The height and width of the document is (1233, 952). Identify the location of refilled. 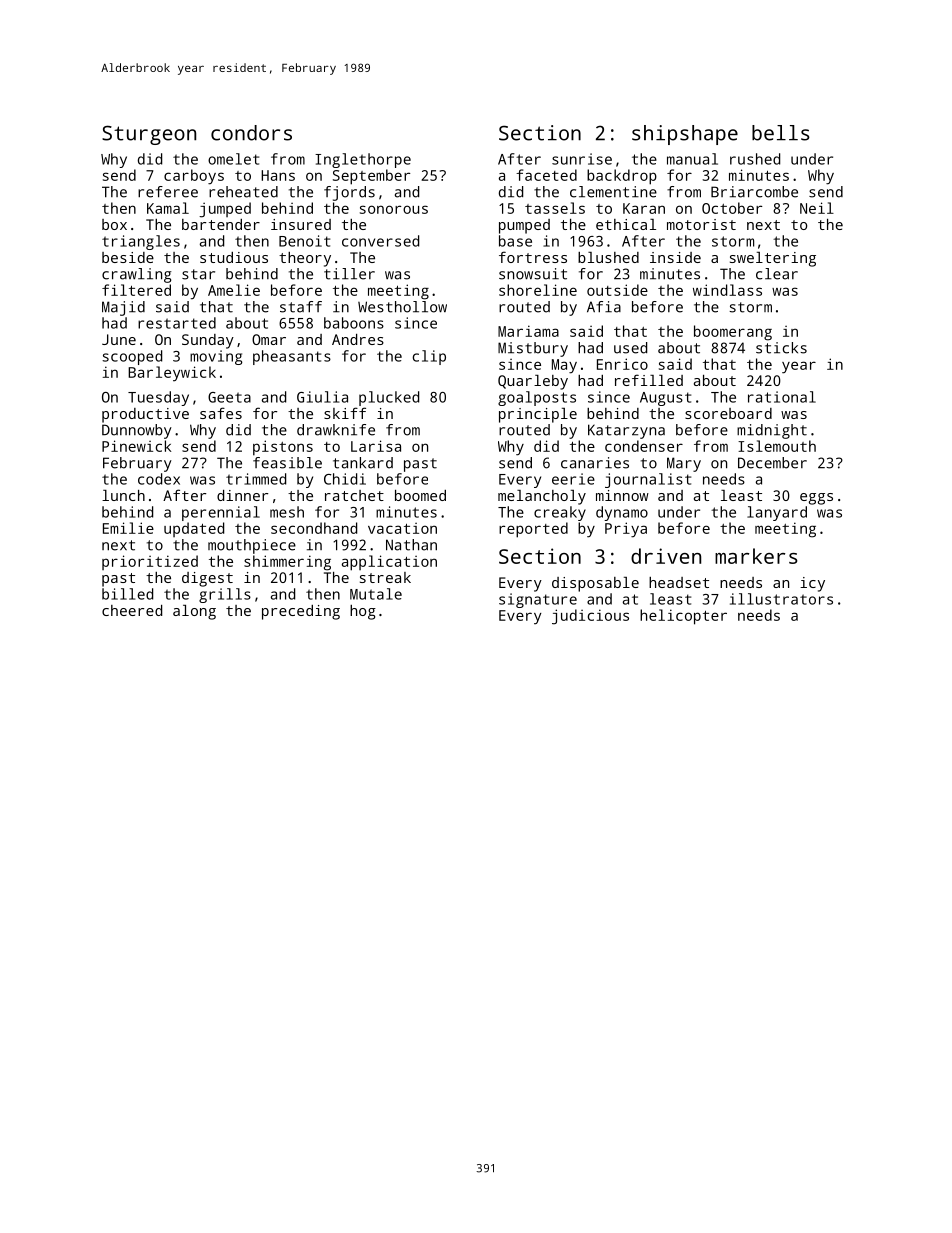
(649, 380).
